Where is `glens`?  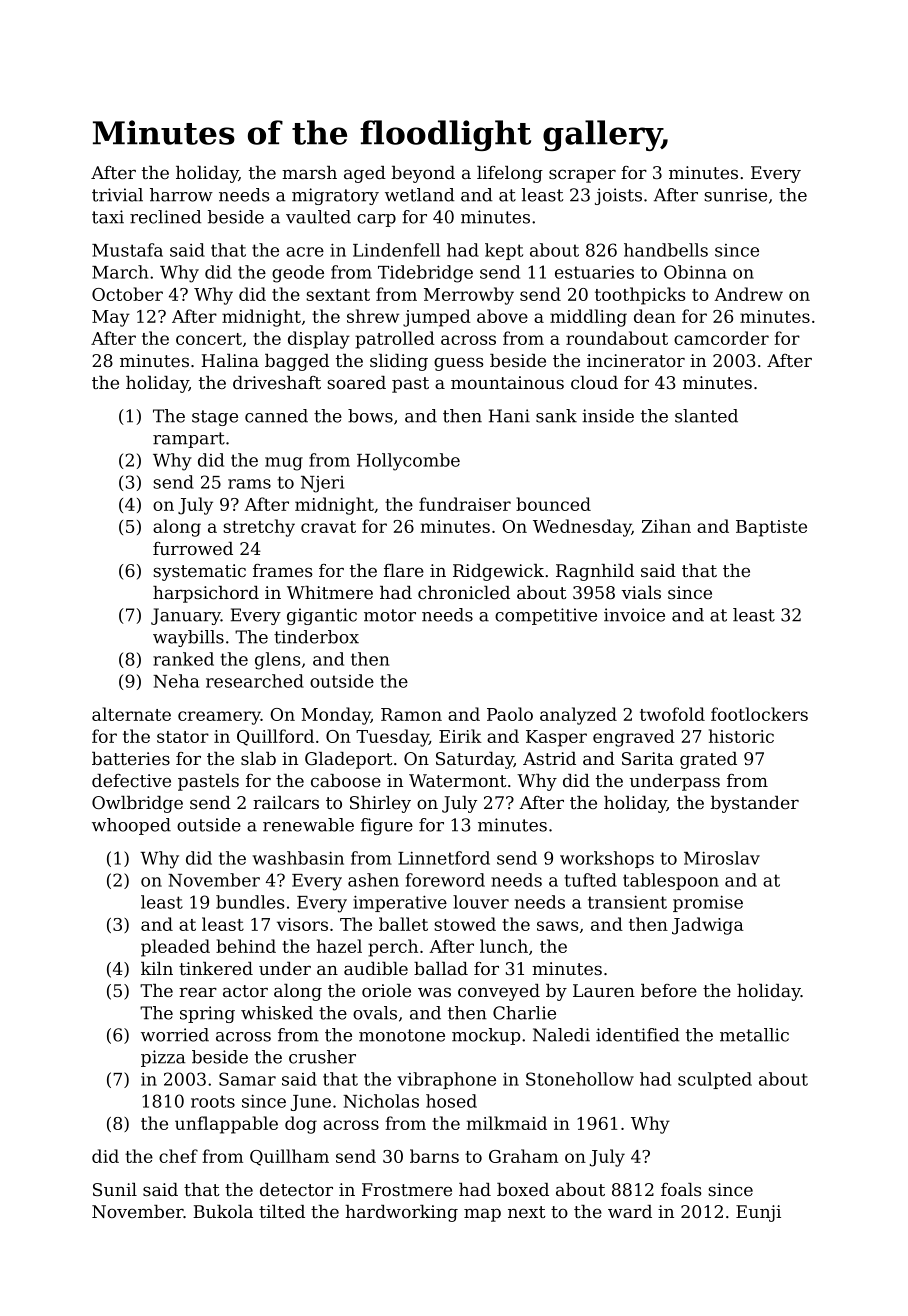 glens is located at coordinates (277, 661).
